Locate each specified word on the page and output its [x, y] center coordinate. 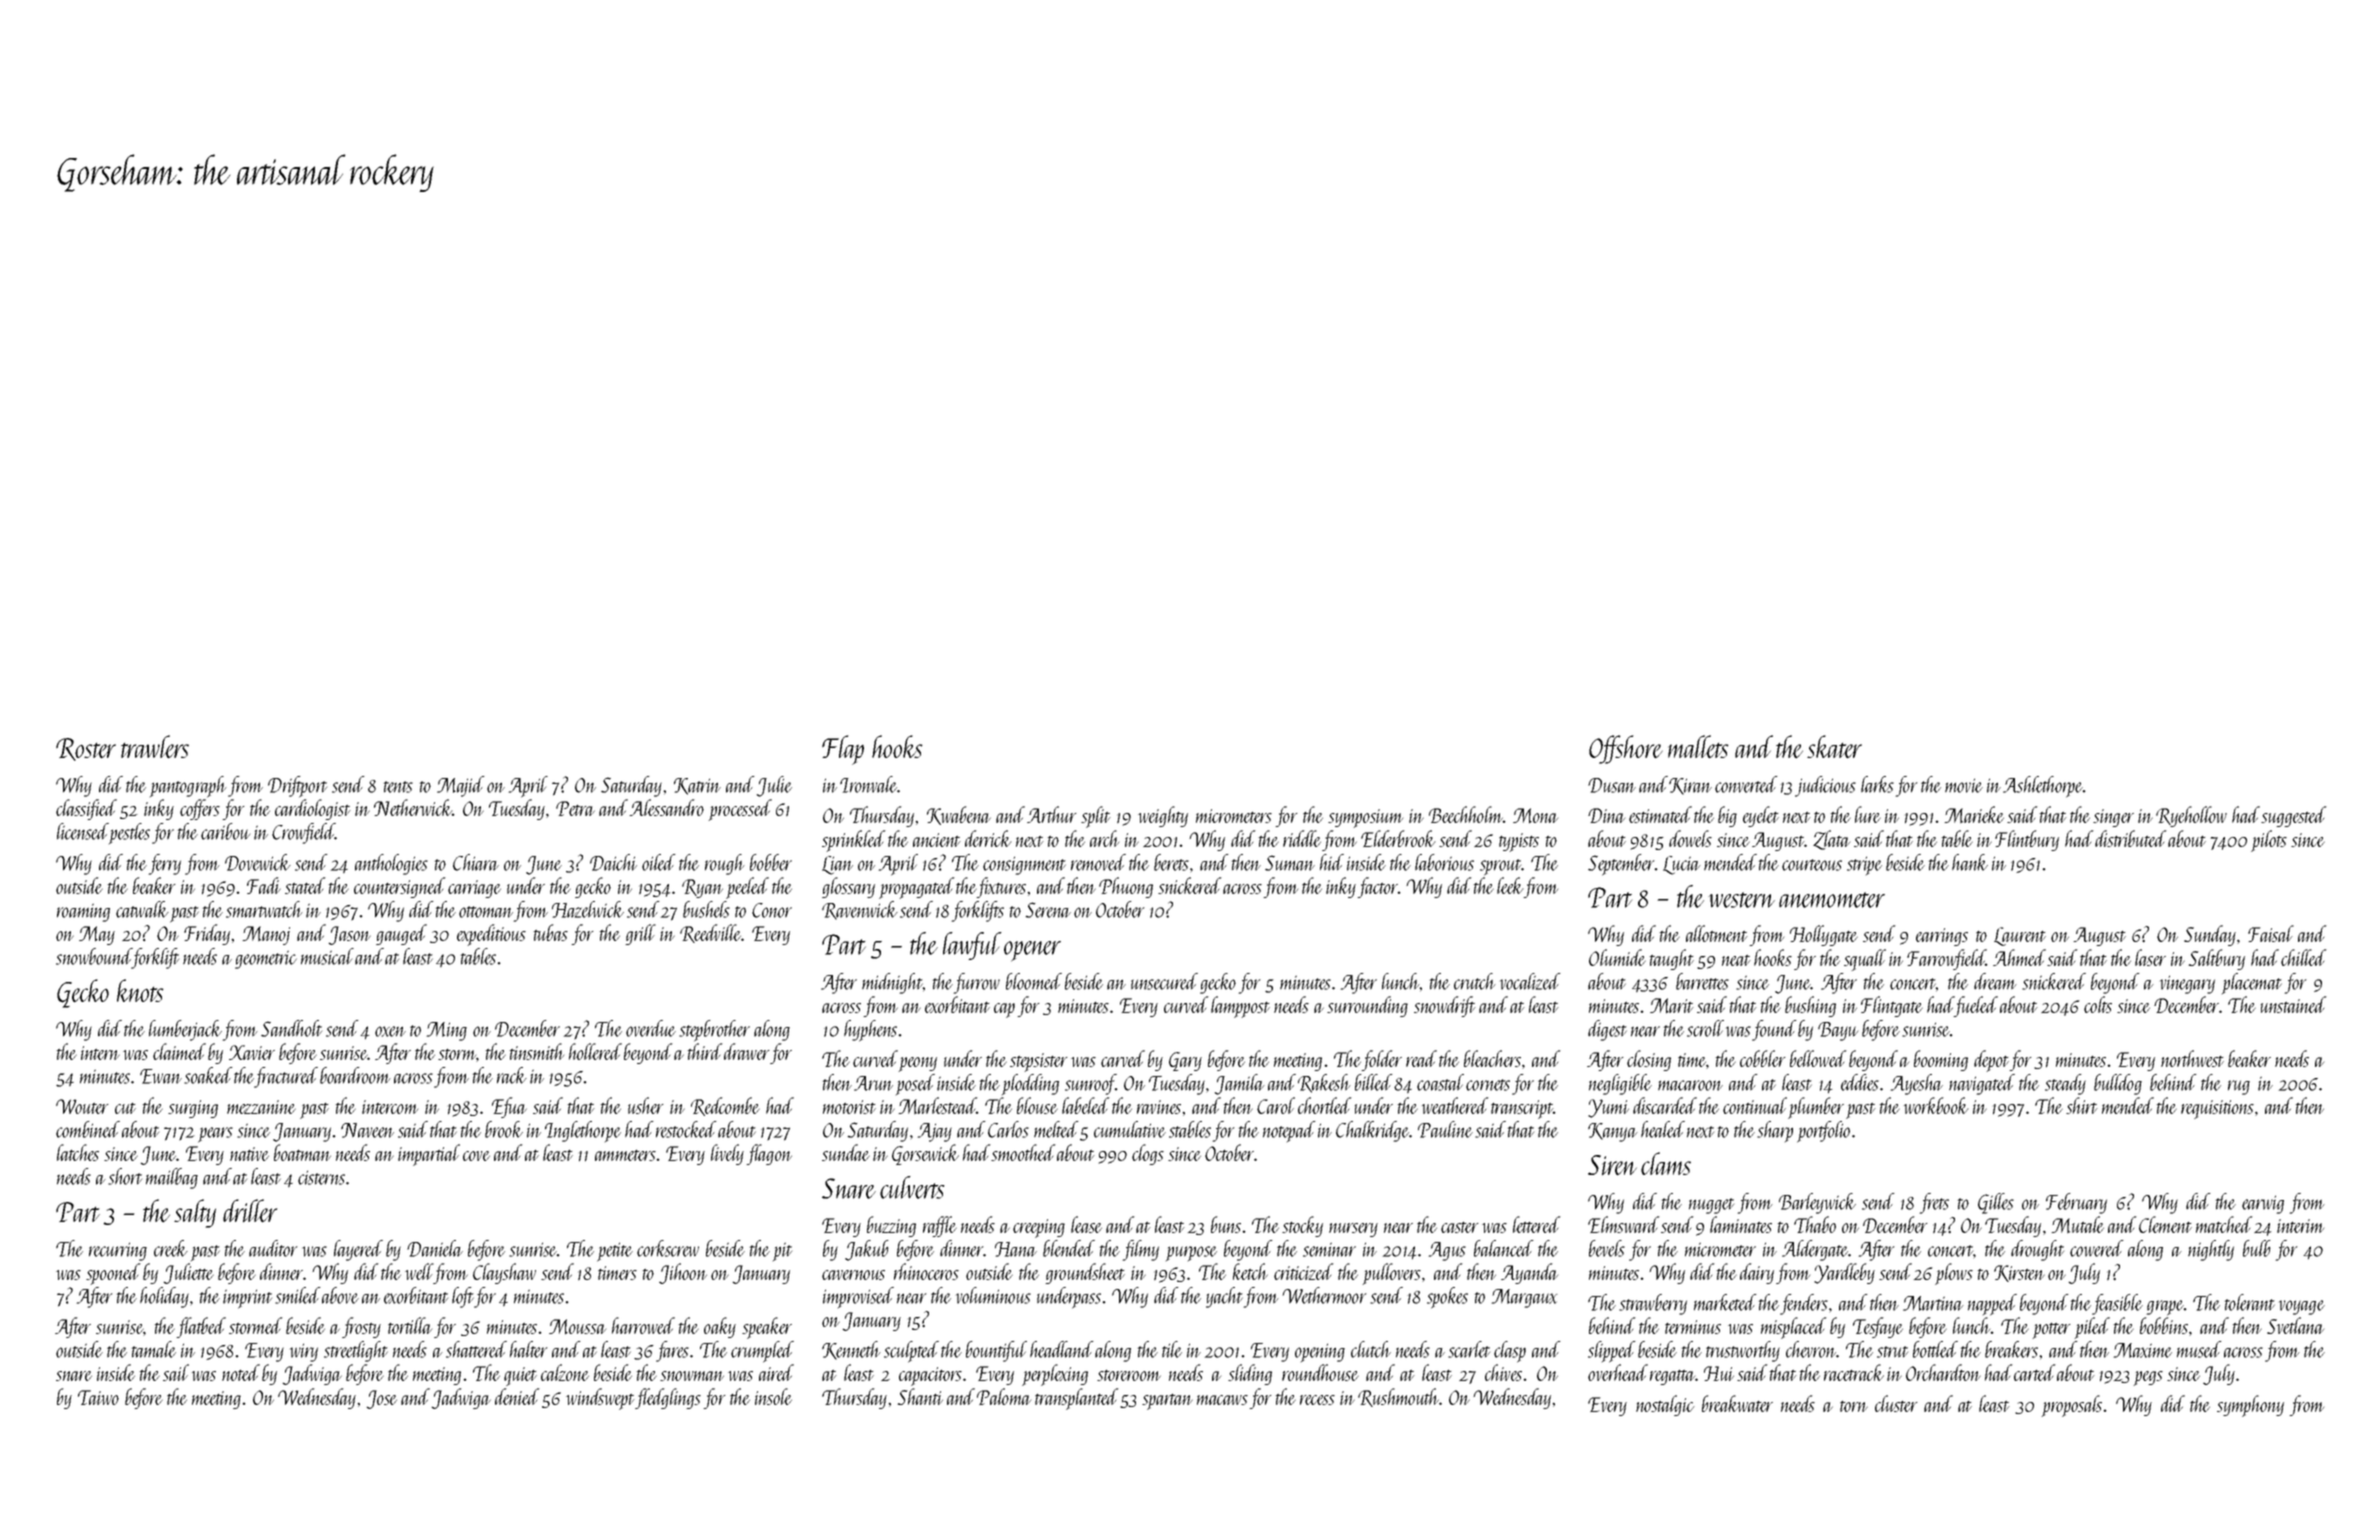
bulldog [2118, 1084]
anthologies [391, 864]
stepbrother [714, 1031]
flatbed [201, 1327]
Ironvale [868, 784]
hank [1970, 862]
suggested [2293, 816]
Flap [843, 750]
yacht [1224, 1297]
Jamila [1240, 1084]
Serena [1048, 910]
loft [463, 1297]
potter [2051, 1331]
